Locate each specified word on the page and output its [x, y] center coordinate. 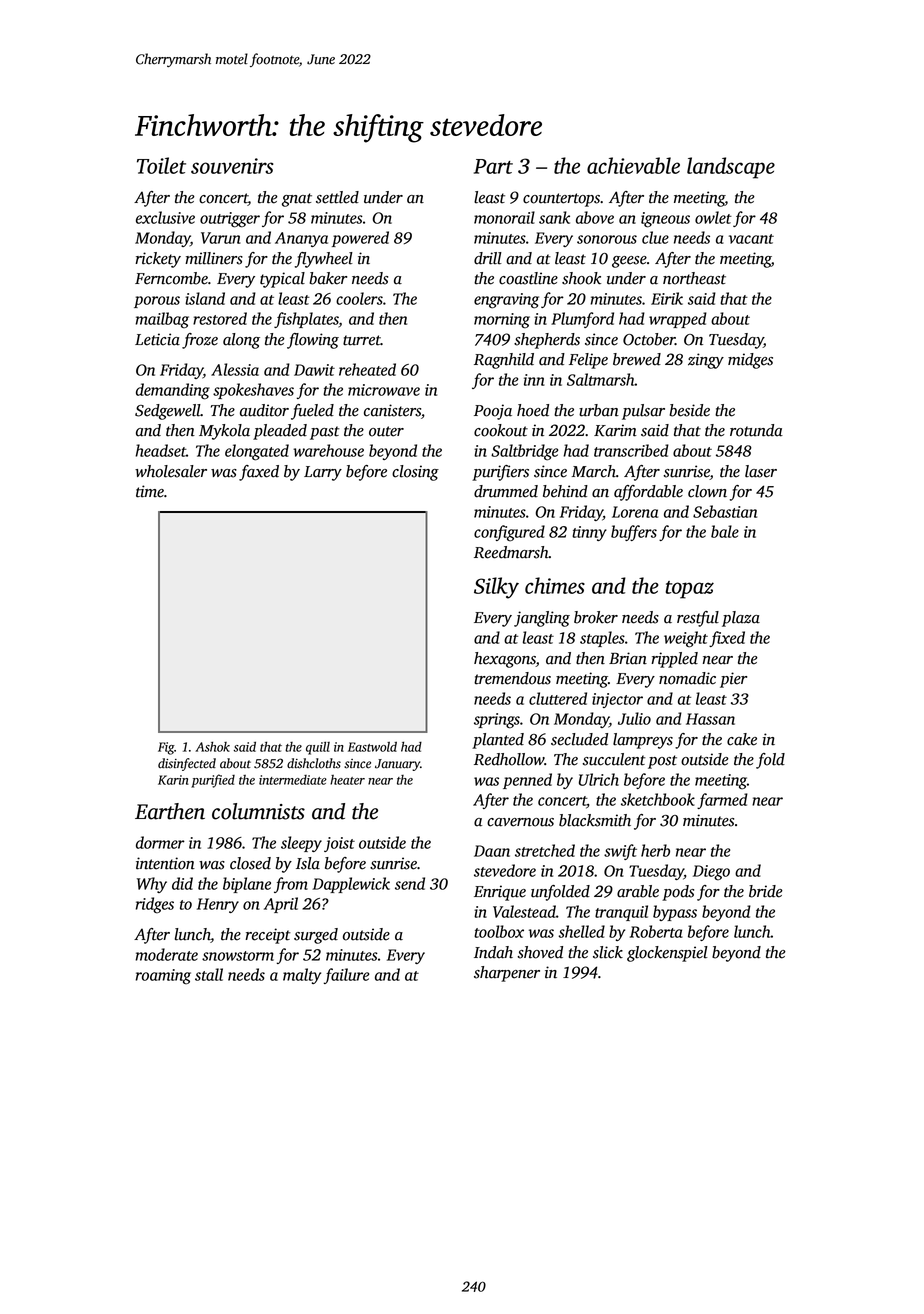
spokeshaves [253, 391]
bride [766, 891]
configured [509, 533]
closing [415, 473]
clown [707, 491]
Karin [173, 780]
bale [725, 531]
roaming [163, 977]
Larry [323, 473]
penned [527, 781]
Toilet [161, 165]
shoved [540, 952]
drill [488, 258]
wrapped [678, 320]
